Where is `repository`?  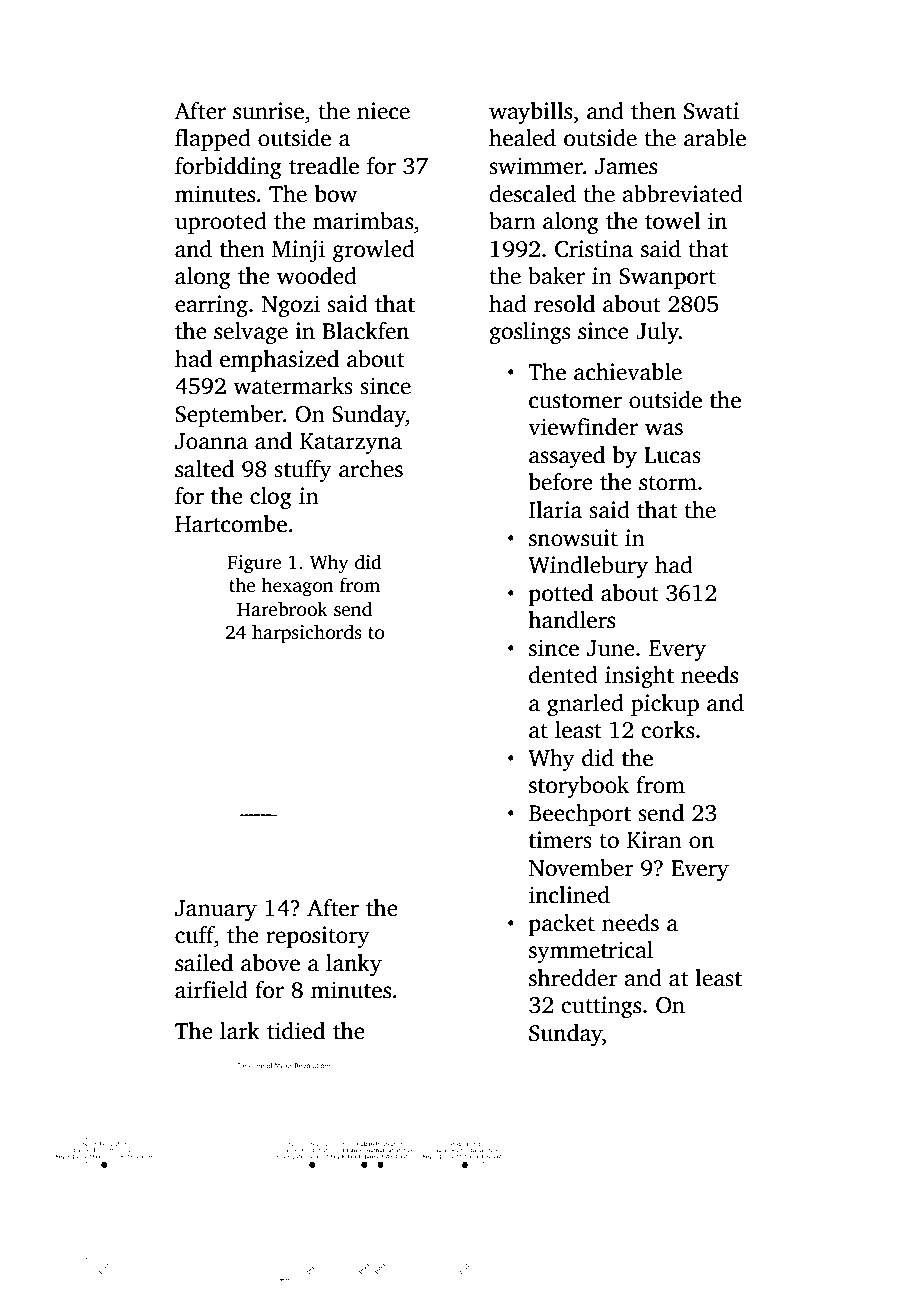 repository is located at coordinates (318, 937).
